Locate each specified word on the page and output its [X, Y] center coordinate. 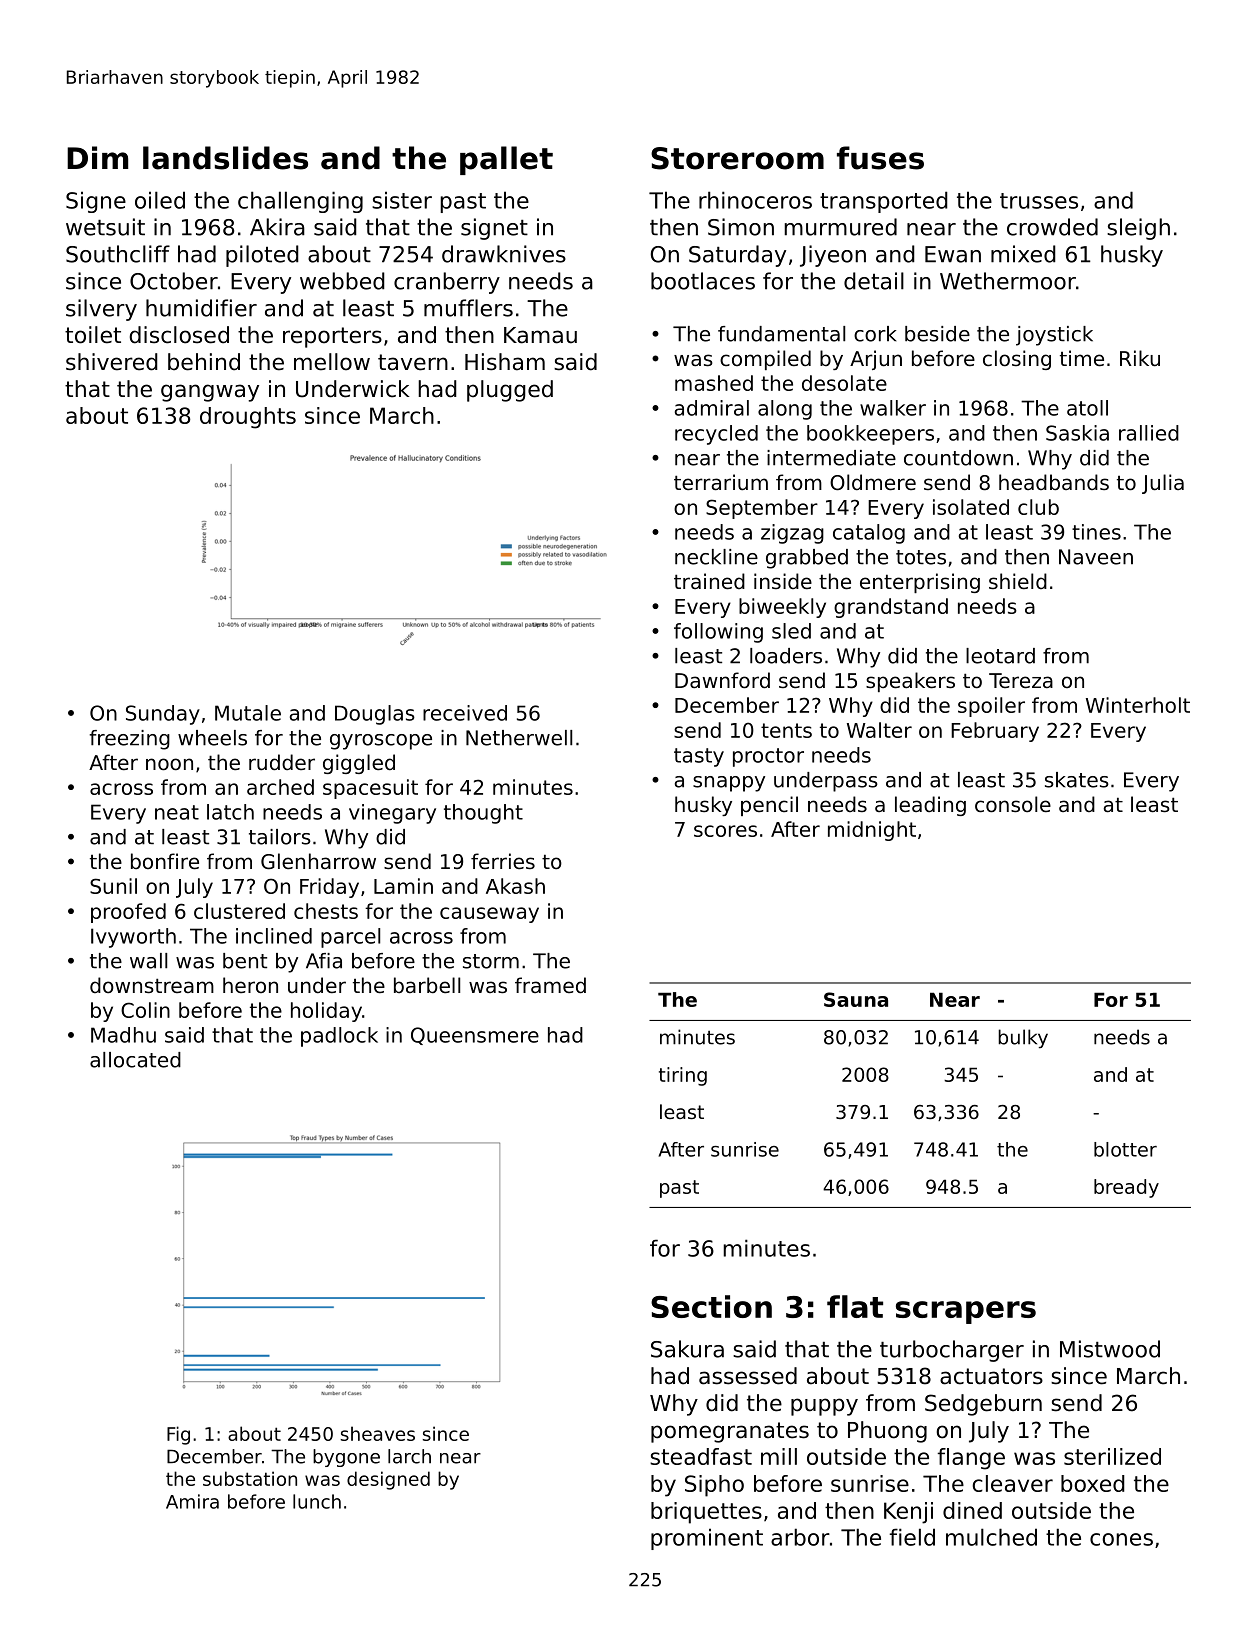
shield [1018, 581]
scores [725, 831]
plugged [510, 391]
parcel [350, 938]
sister [402, 200]
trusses [1039, 201]
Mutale [248, 713]
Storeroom [737, 158]
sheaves [377, 1433]
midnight [872, 831]
